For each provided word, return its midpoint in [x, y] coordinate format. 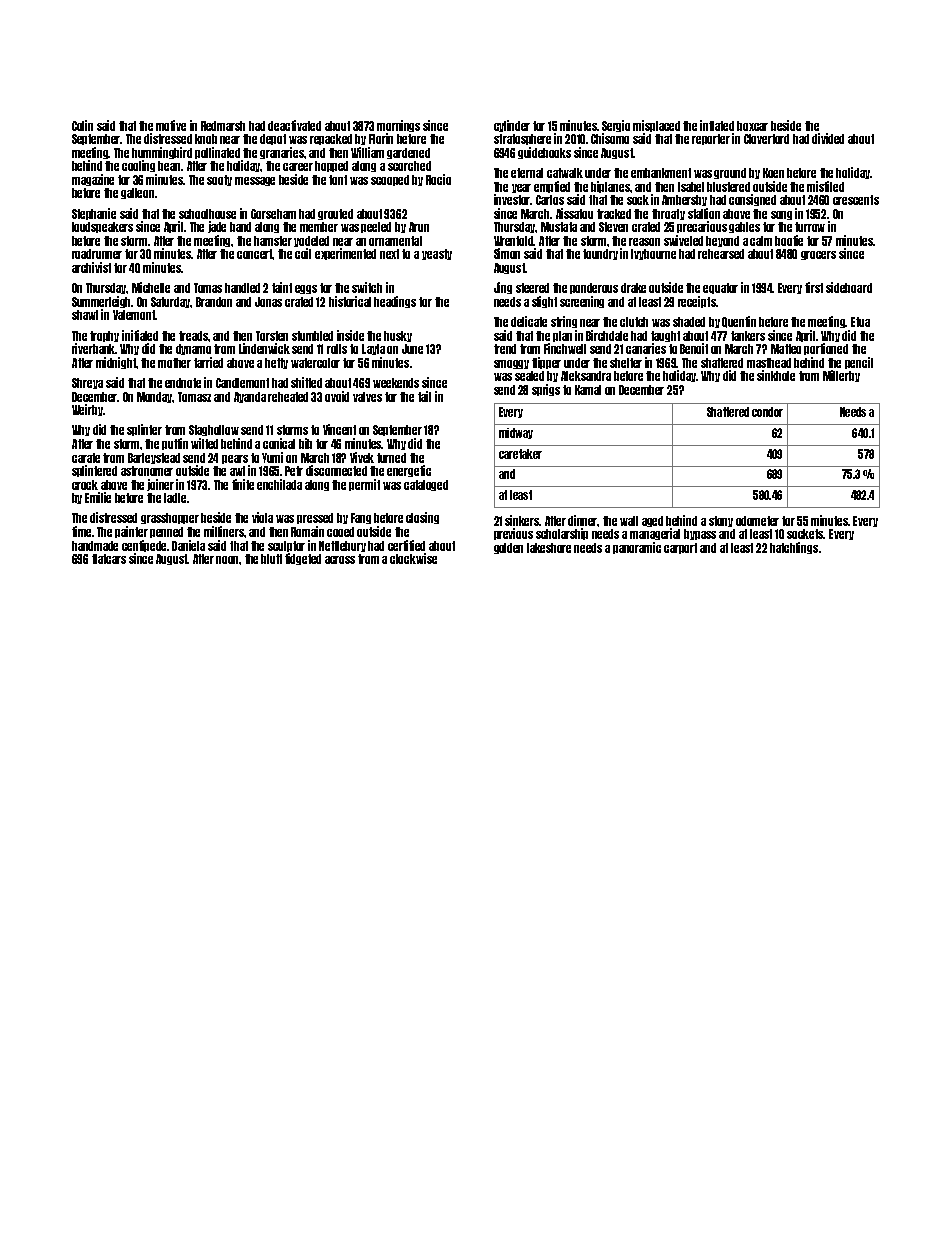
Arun [419, 227]
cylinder [512, 126]
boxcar [752, 126]
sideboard [849, 287]
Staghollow [214, 430]
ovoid [337, 396]
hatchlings [794, 548]
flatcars [109, 559]
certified [406, 545]
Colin [82, 125]
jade [217, 227]
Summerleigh [102, 302]
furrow [810, 227]
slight [544, 302]
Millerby [841, 376]
